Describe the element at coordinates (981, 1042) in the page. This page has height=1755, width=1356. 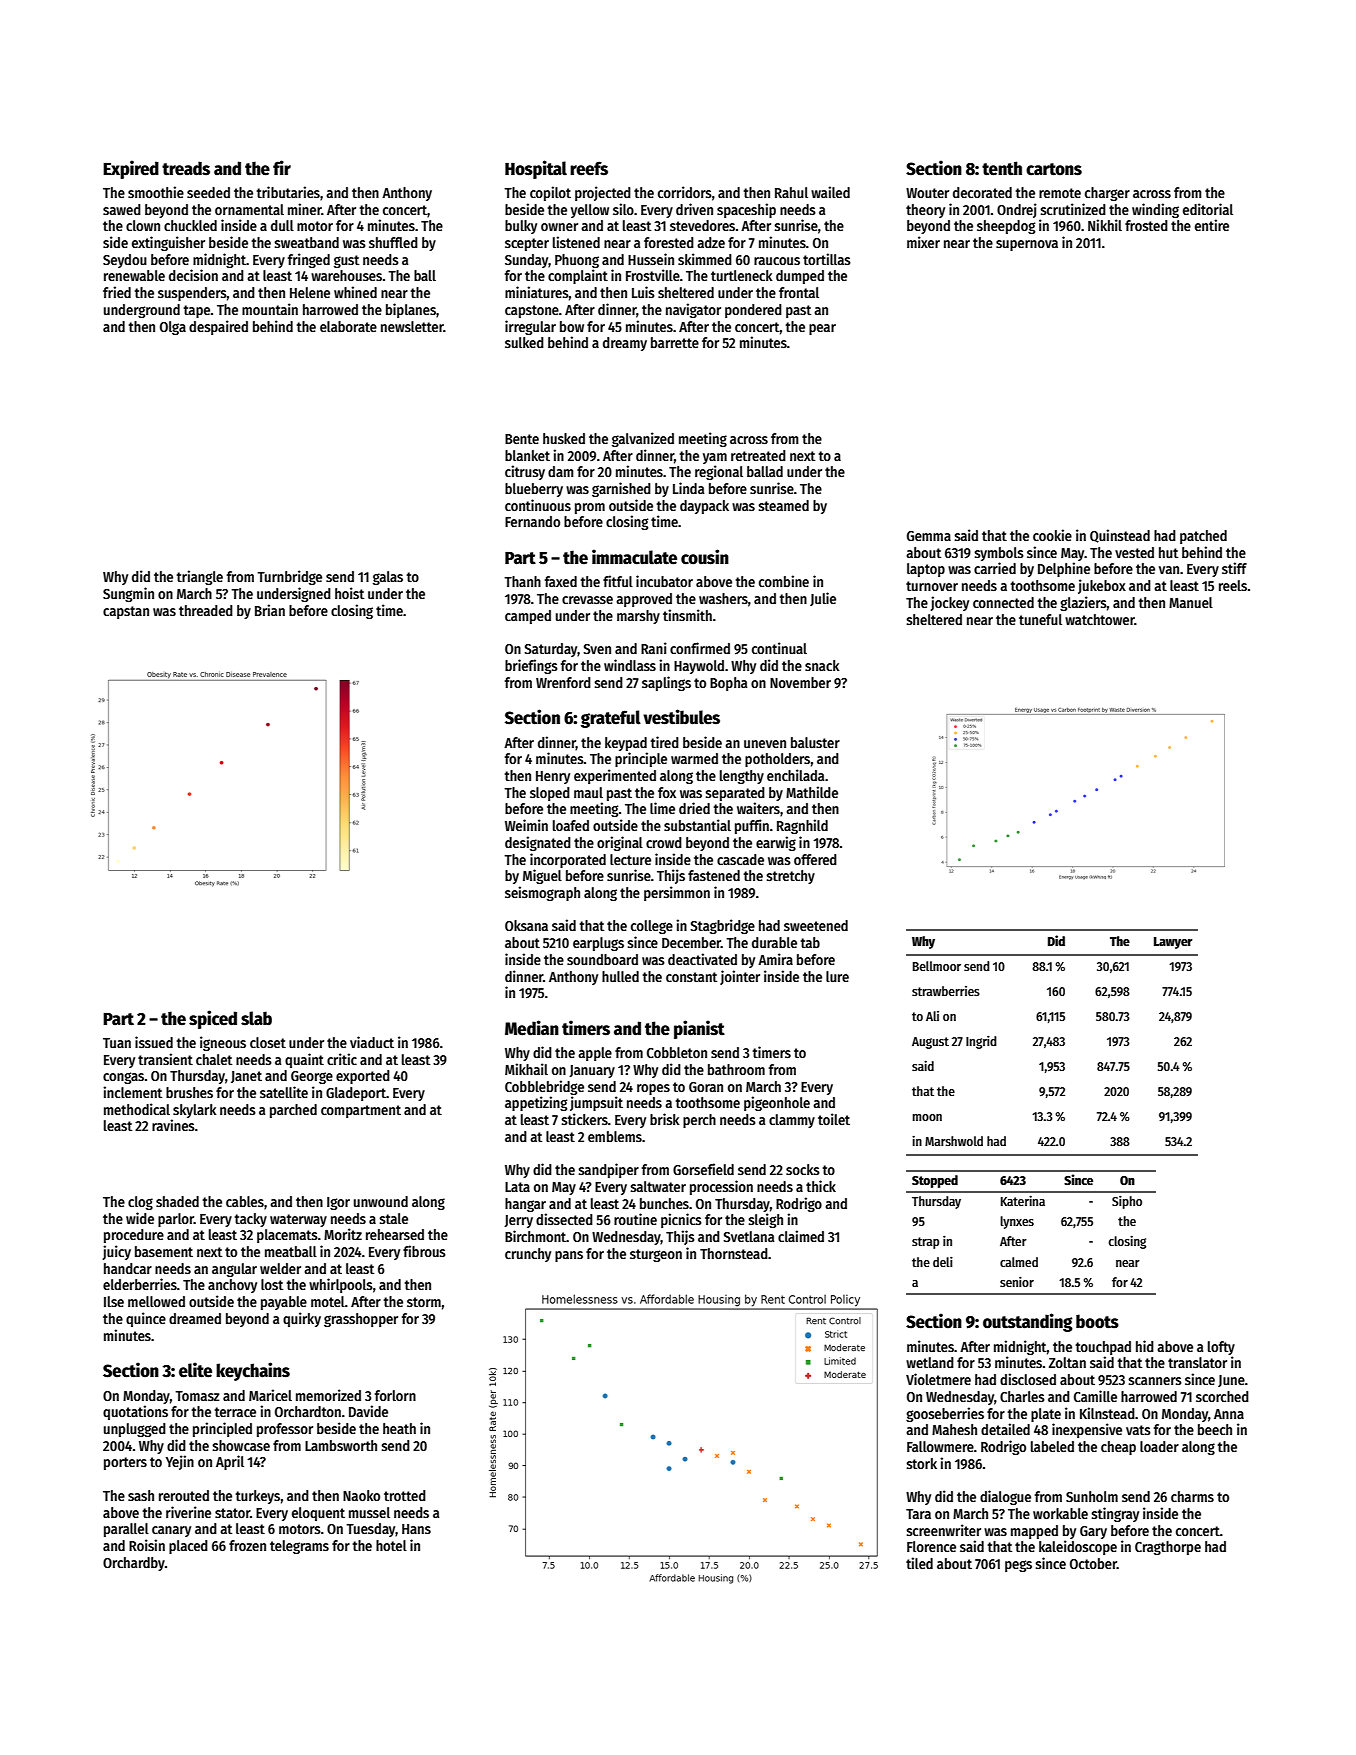
I see `Ingrid` at that location.
